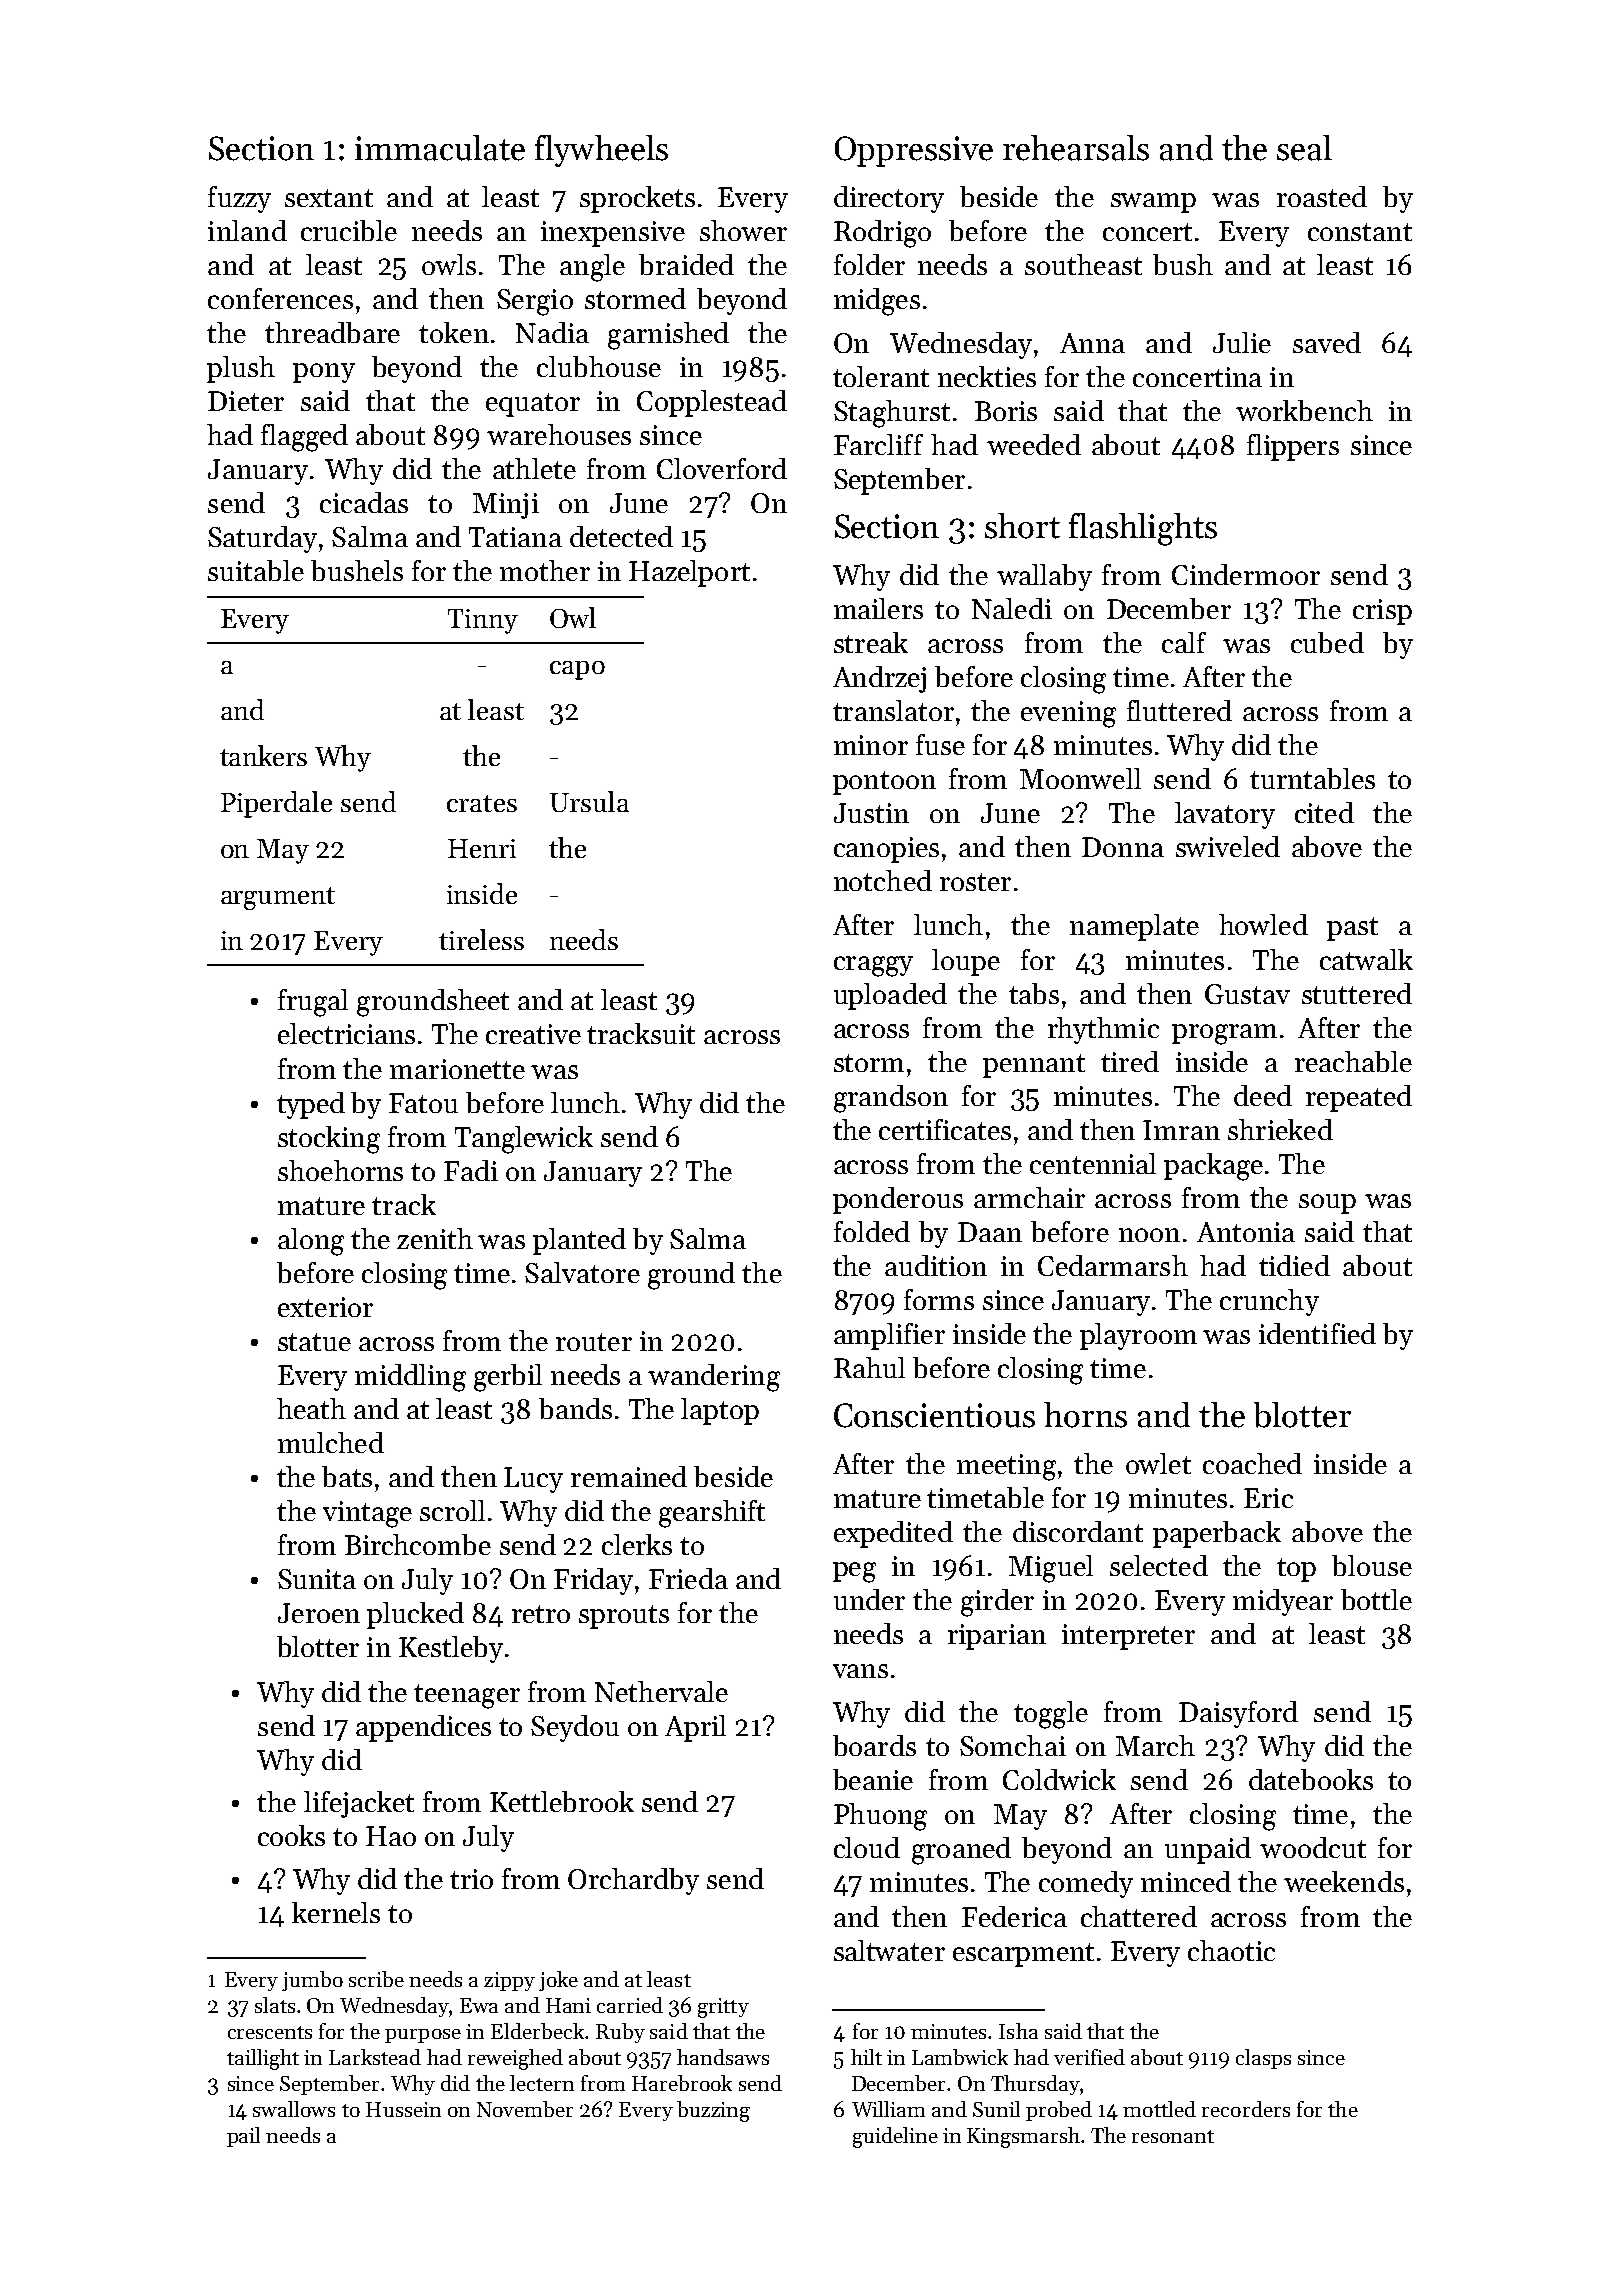  Describe the element at coordinates (1317, 1333) in the screenshot. I see `identified` at that location.
